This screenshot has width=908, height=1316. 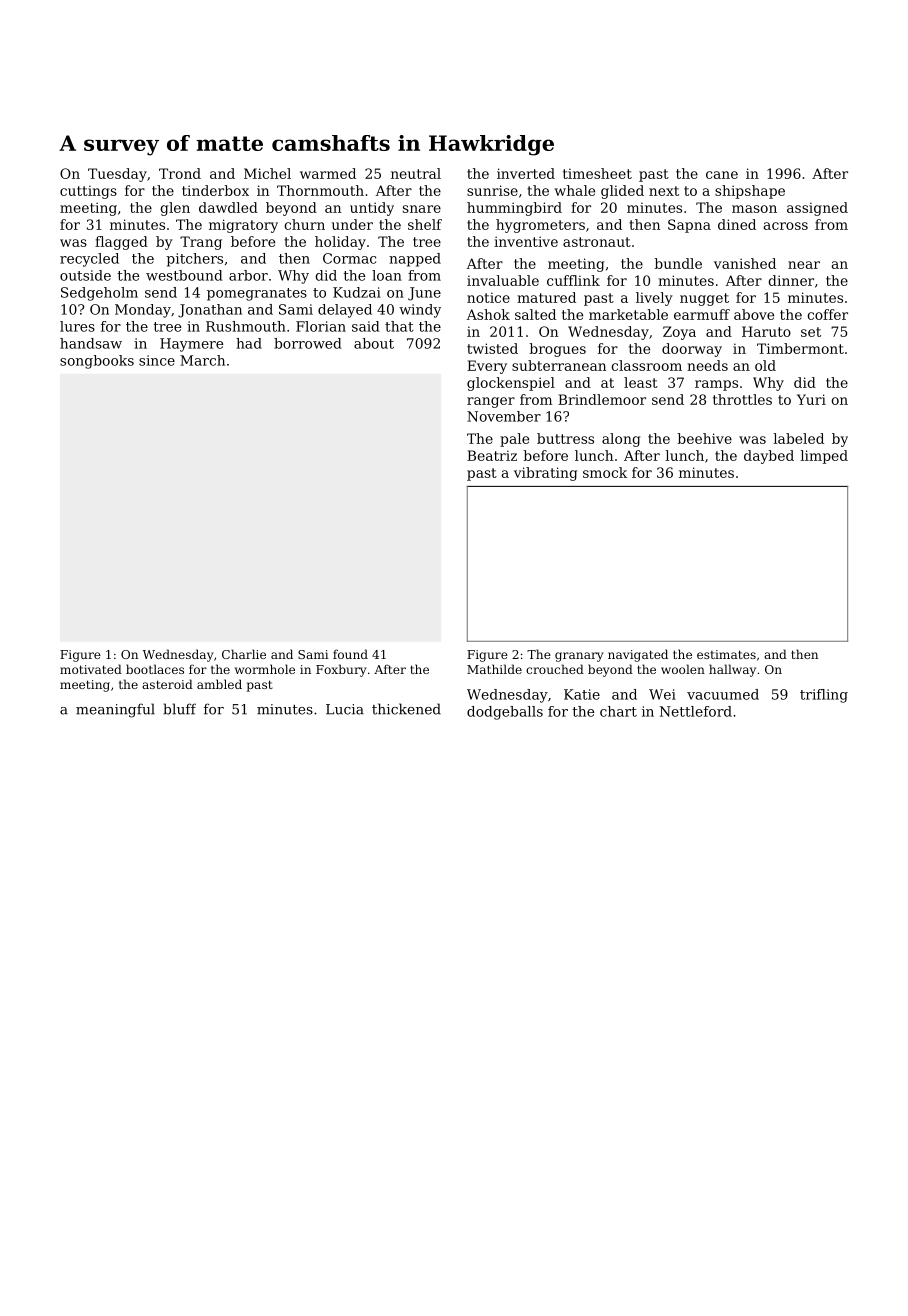 What do you see at coordinates (742, 399) in the screenshot?
I see `throttles` at bounding box center [742, 399].
